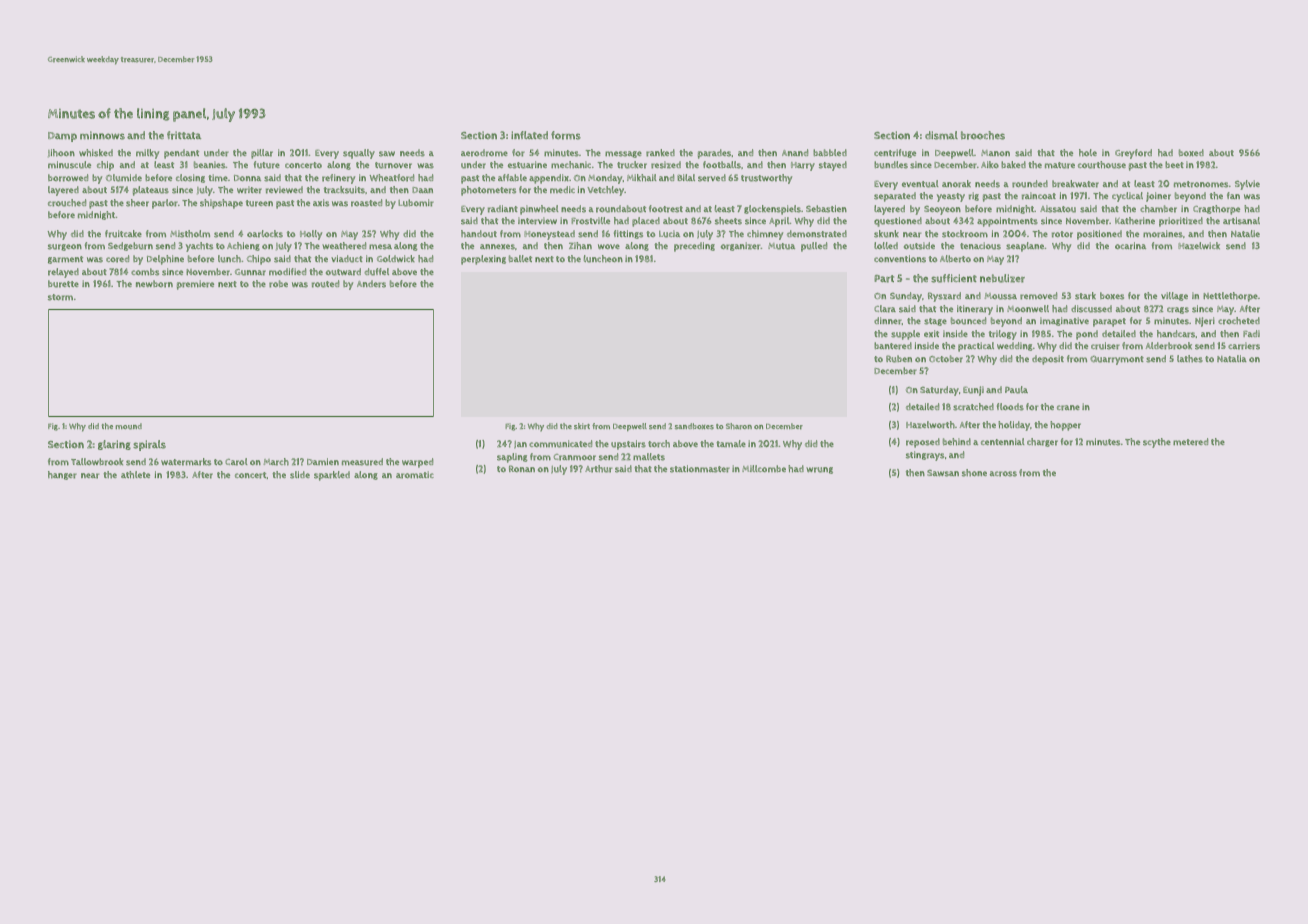 This document has height=924, width=1308. I want to click on Sebastien, so click(826, 209).
